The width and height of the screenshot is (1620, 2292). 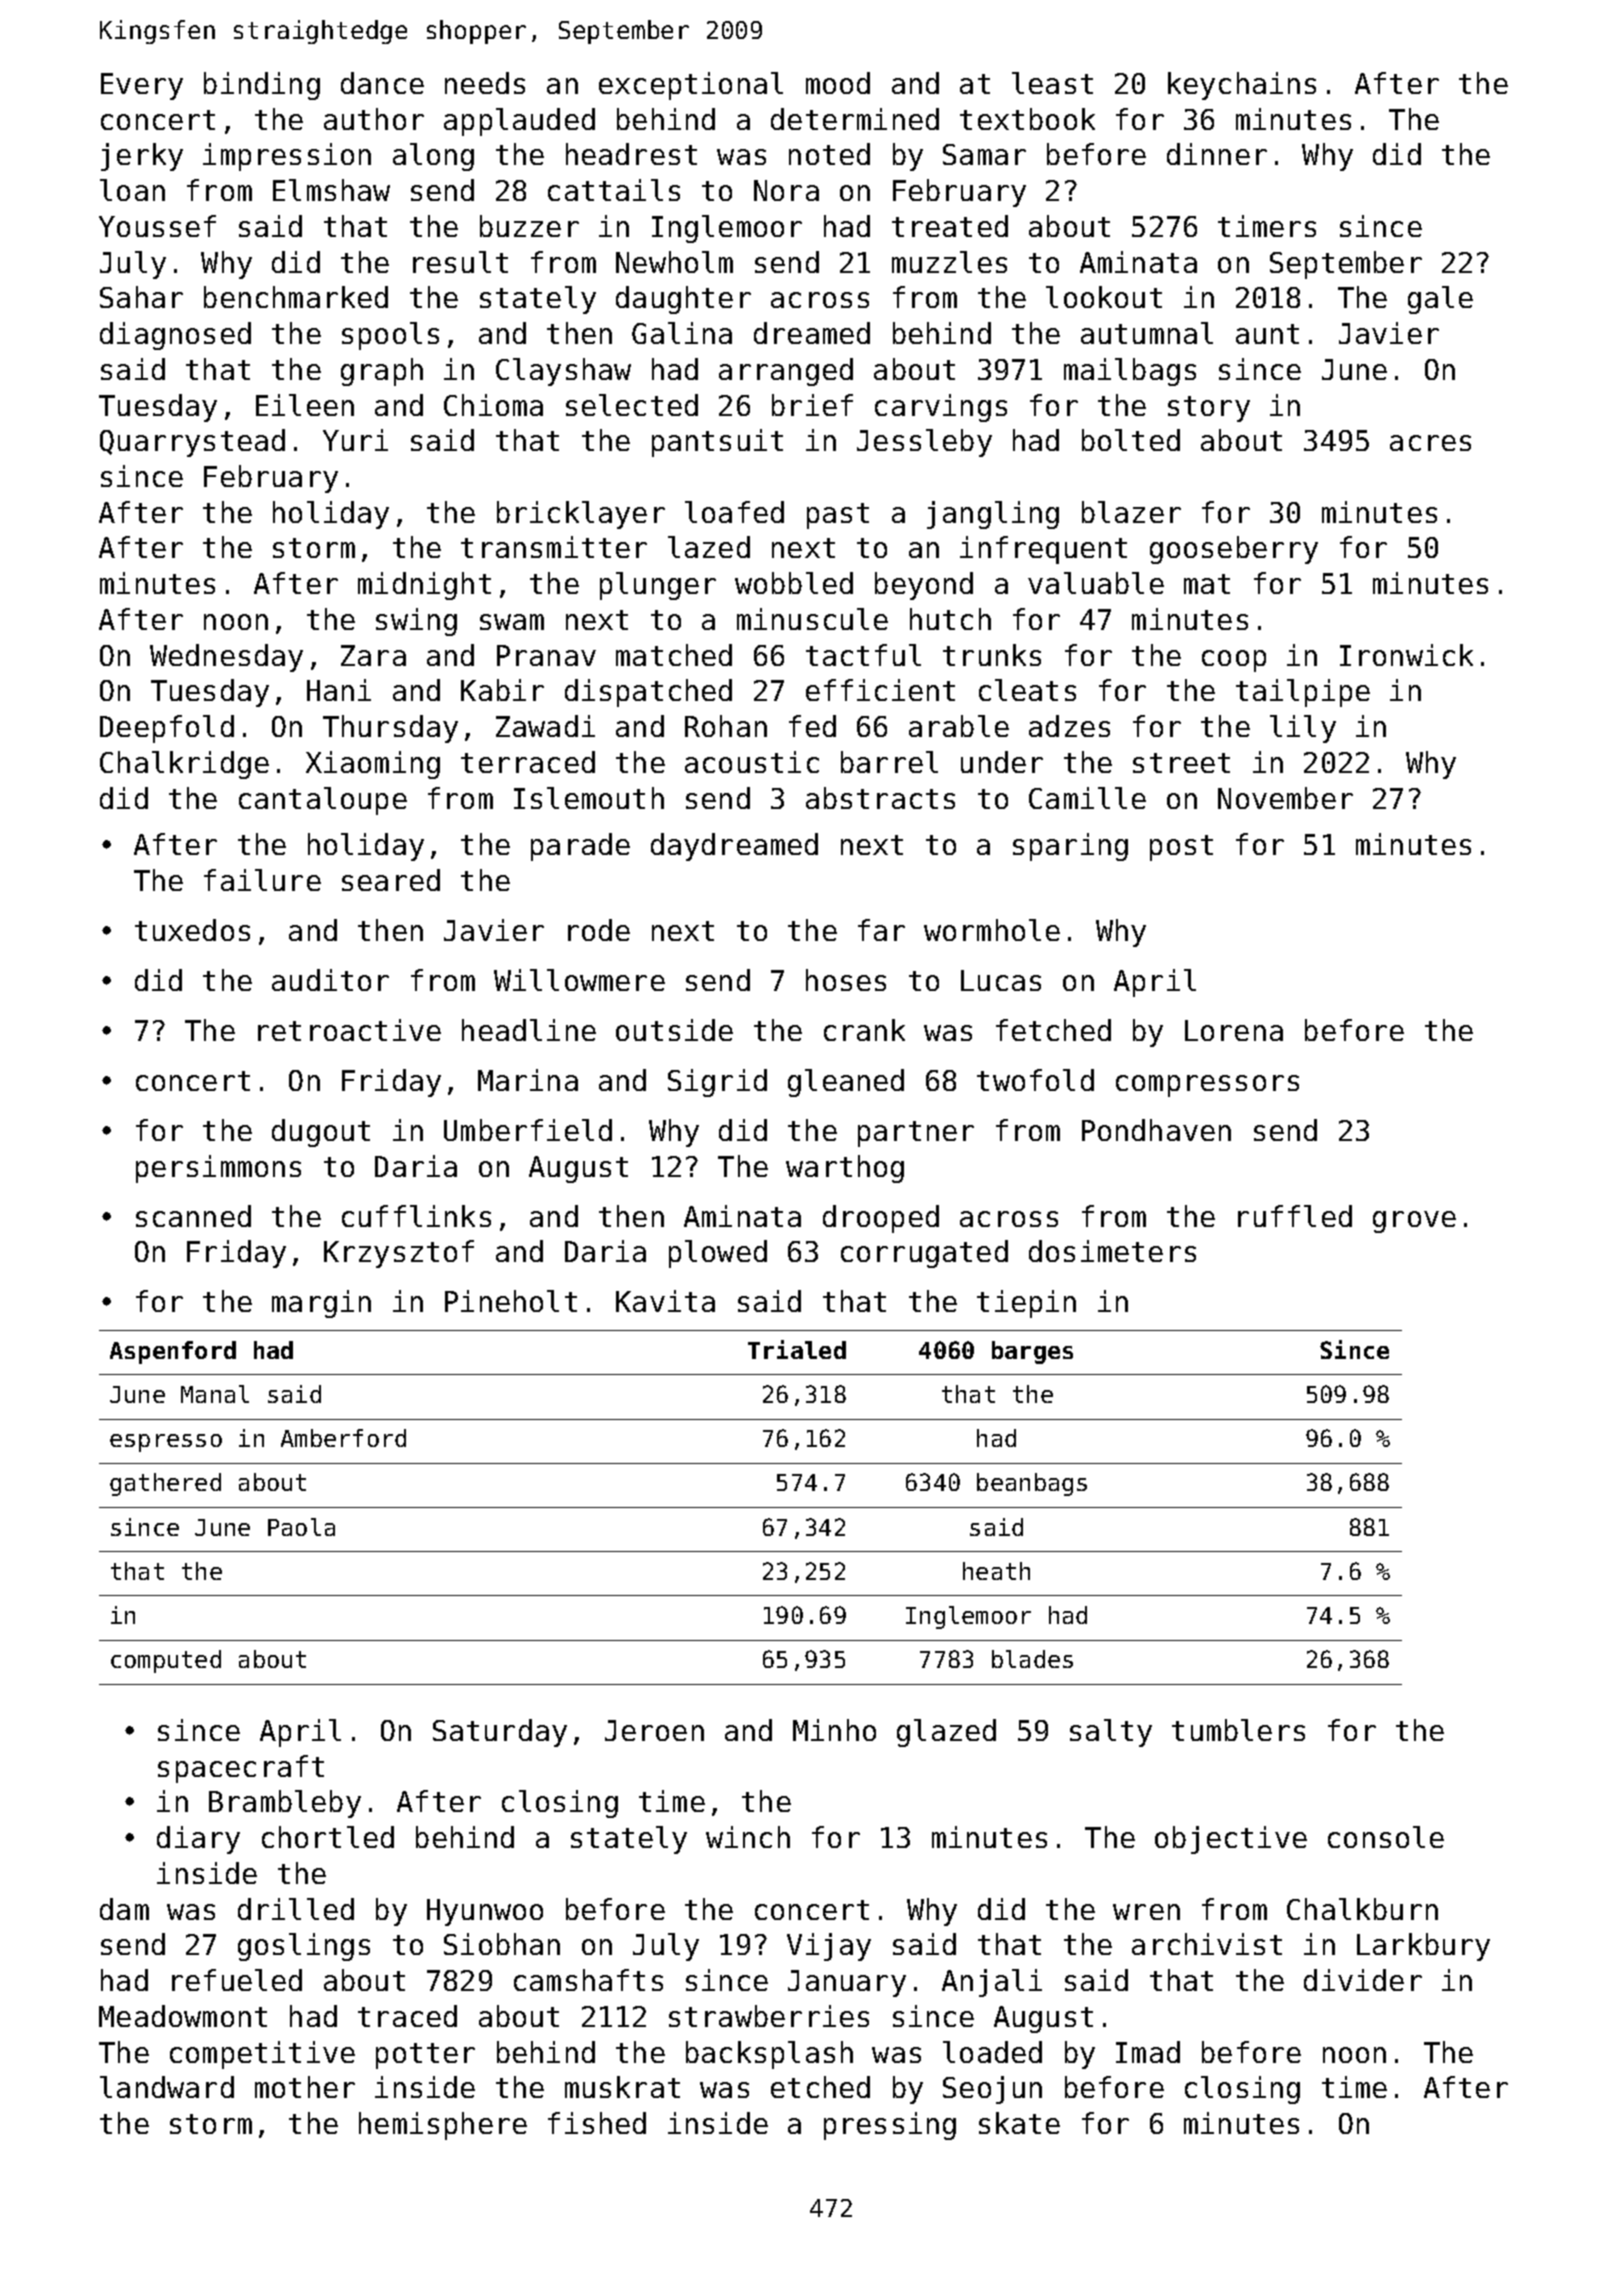 I want to click on brief, so click(x=812, y=405).
